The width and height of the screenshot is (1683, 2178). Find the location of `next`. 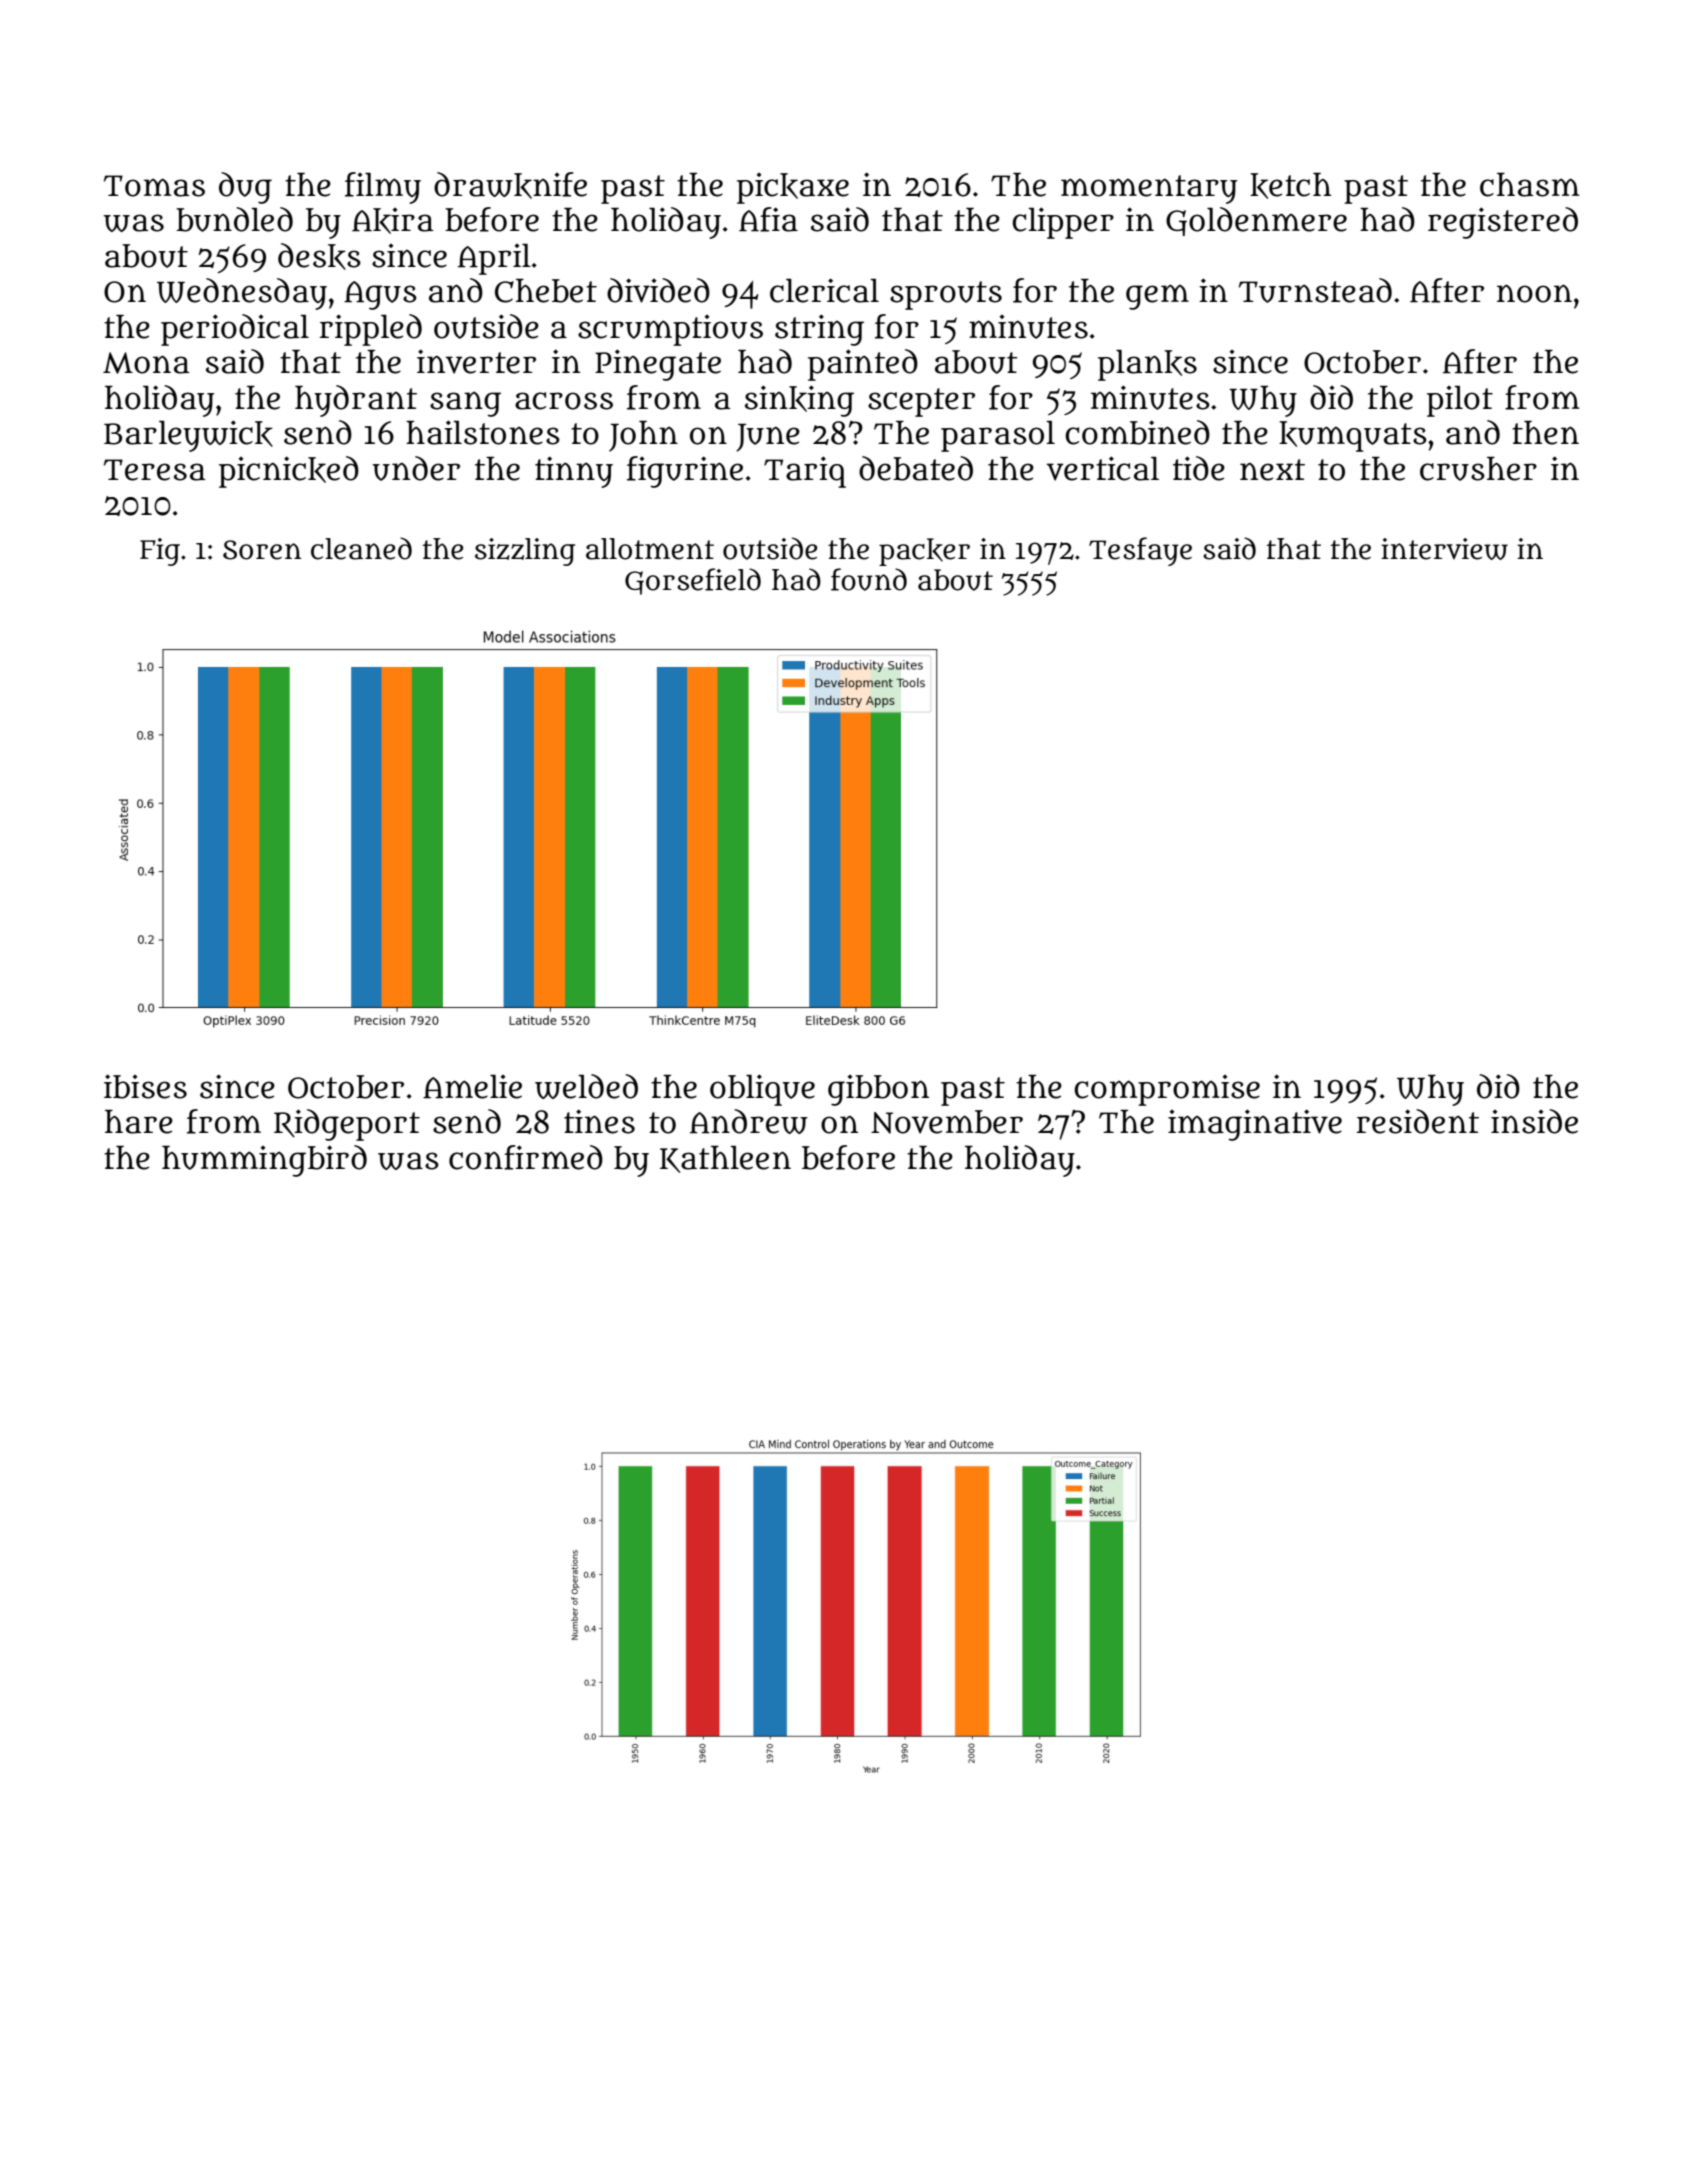

next is located at coordinates (1272, 470).
